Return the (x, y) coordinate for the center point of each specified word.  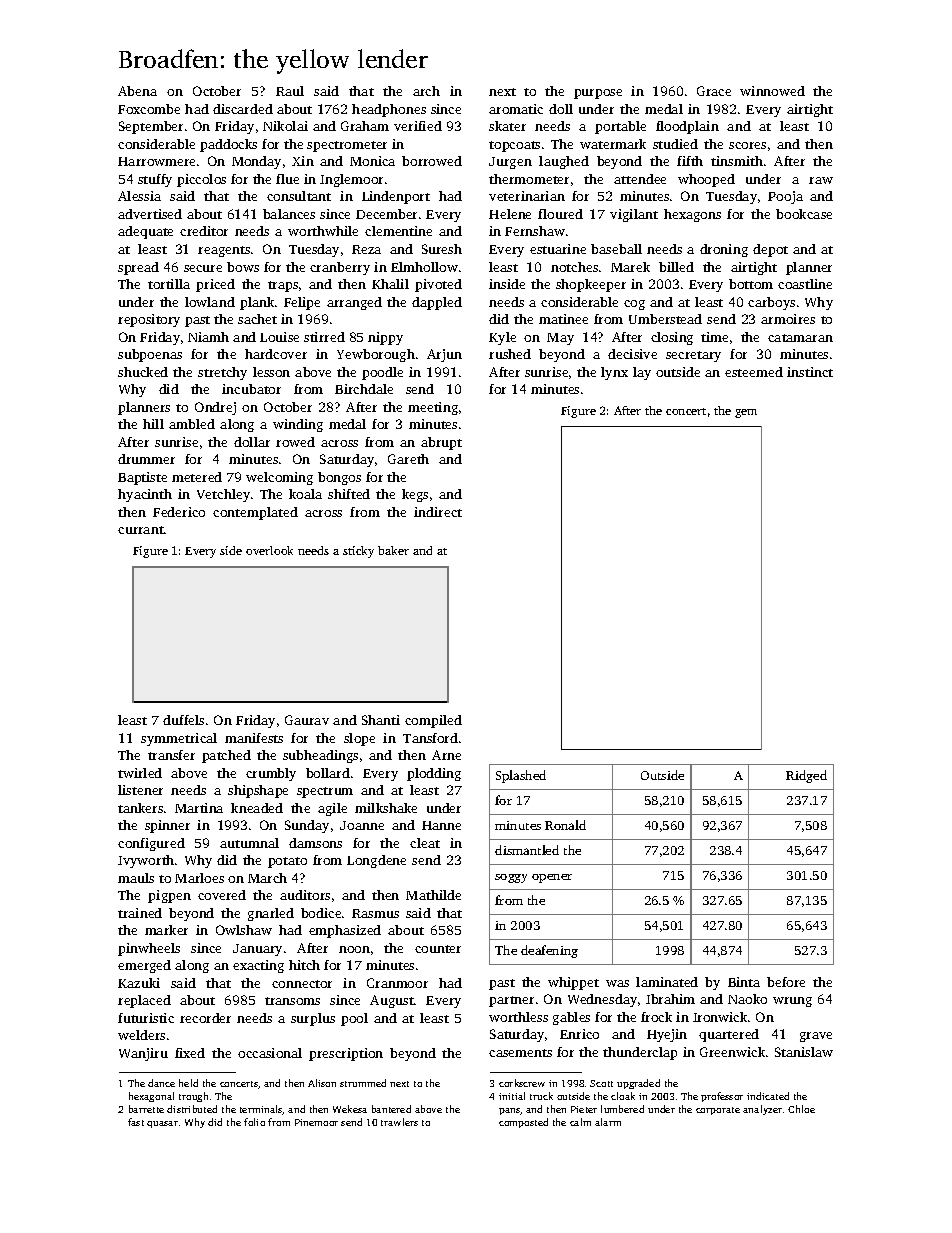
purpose (598, 94)
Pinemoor (316, 1122)
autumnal (249, 843)
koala (305, 494)
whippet (573, 983)
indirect (438, 512)
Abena (137, 91)
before (786, 982)
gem (746, 413)
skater (507, 126)
